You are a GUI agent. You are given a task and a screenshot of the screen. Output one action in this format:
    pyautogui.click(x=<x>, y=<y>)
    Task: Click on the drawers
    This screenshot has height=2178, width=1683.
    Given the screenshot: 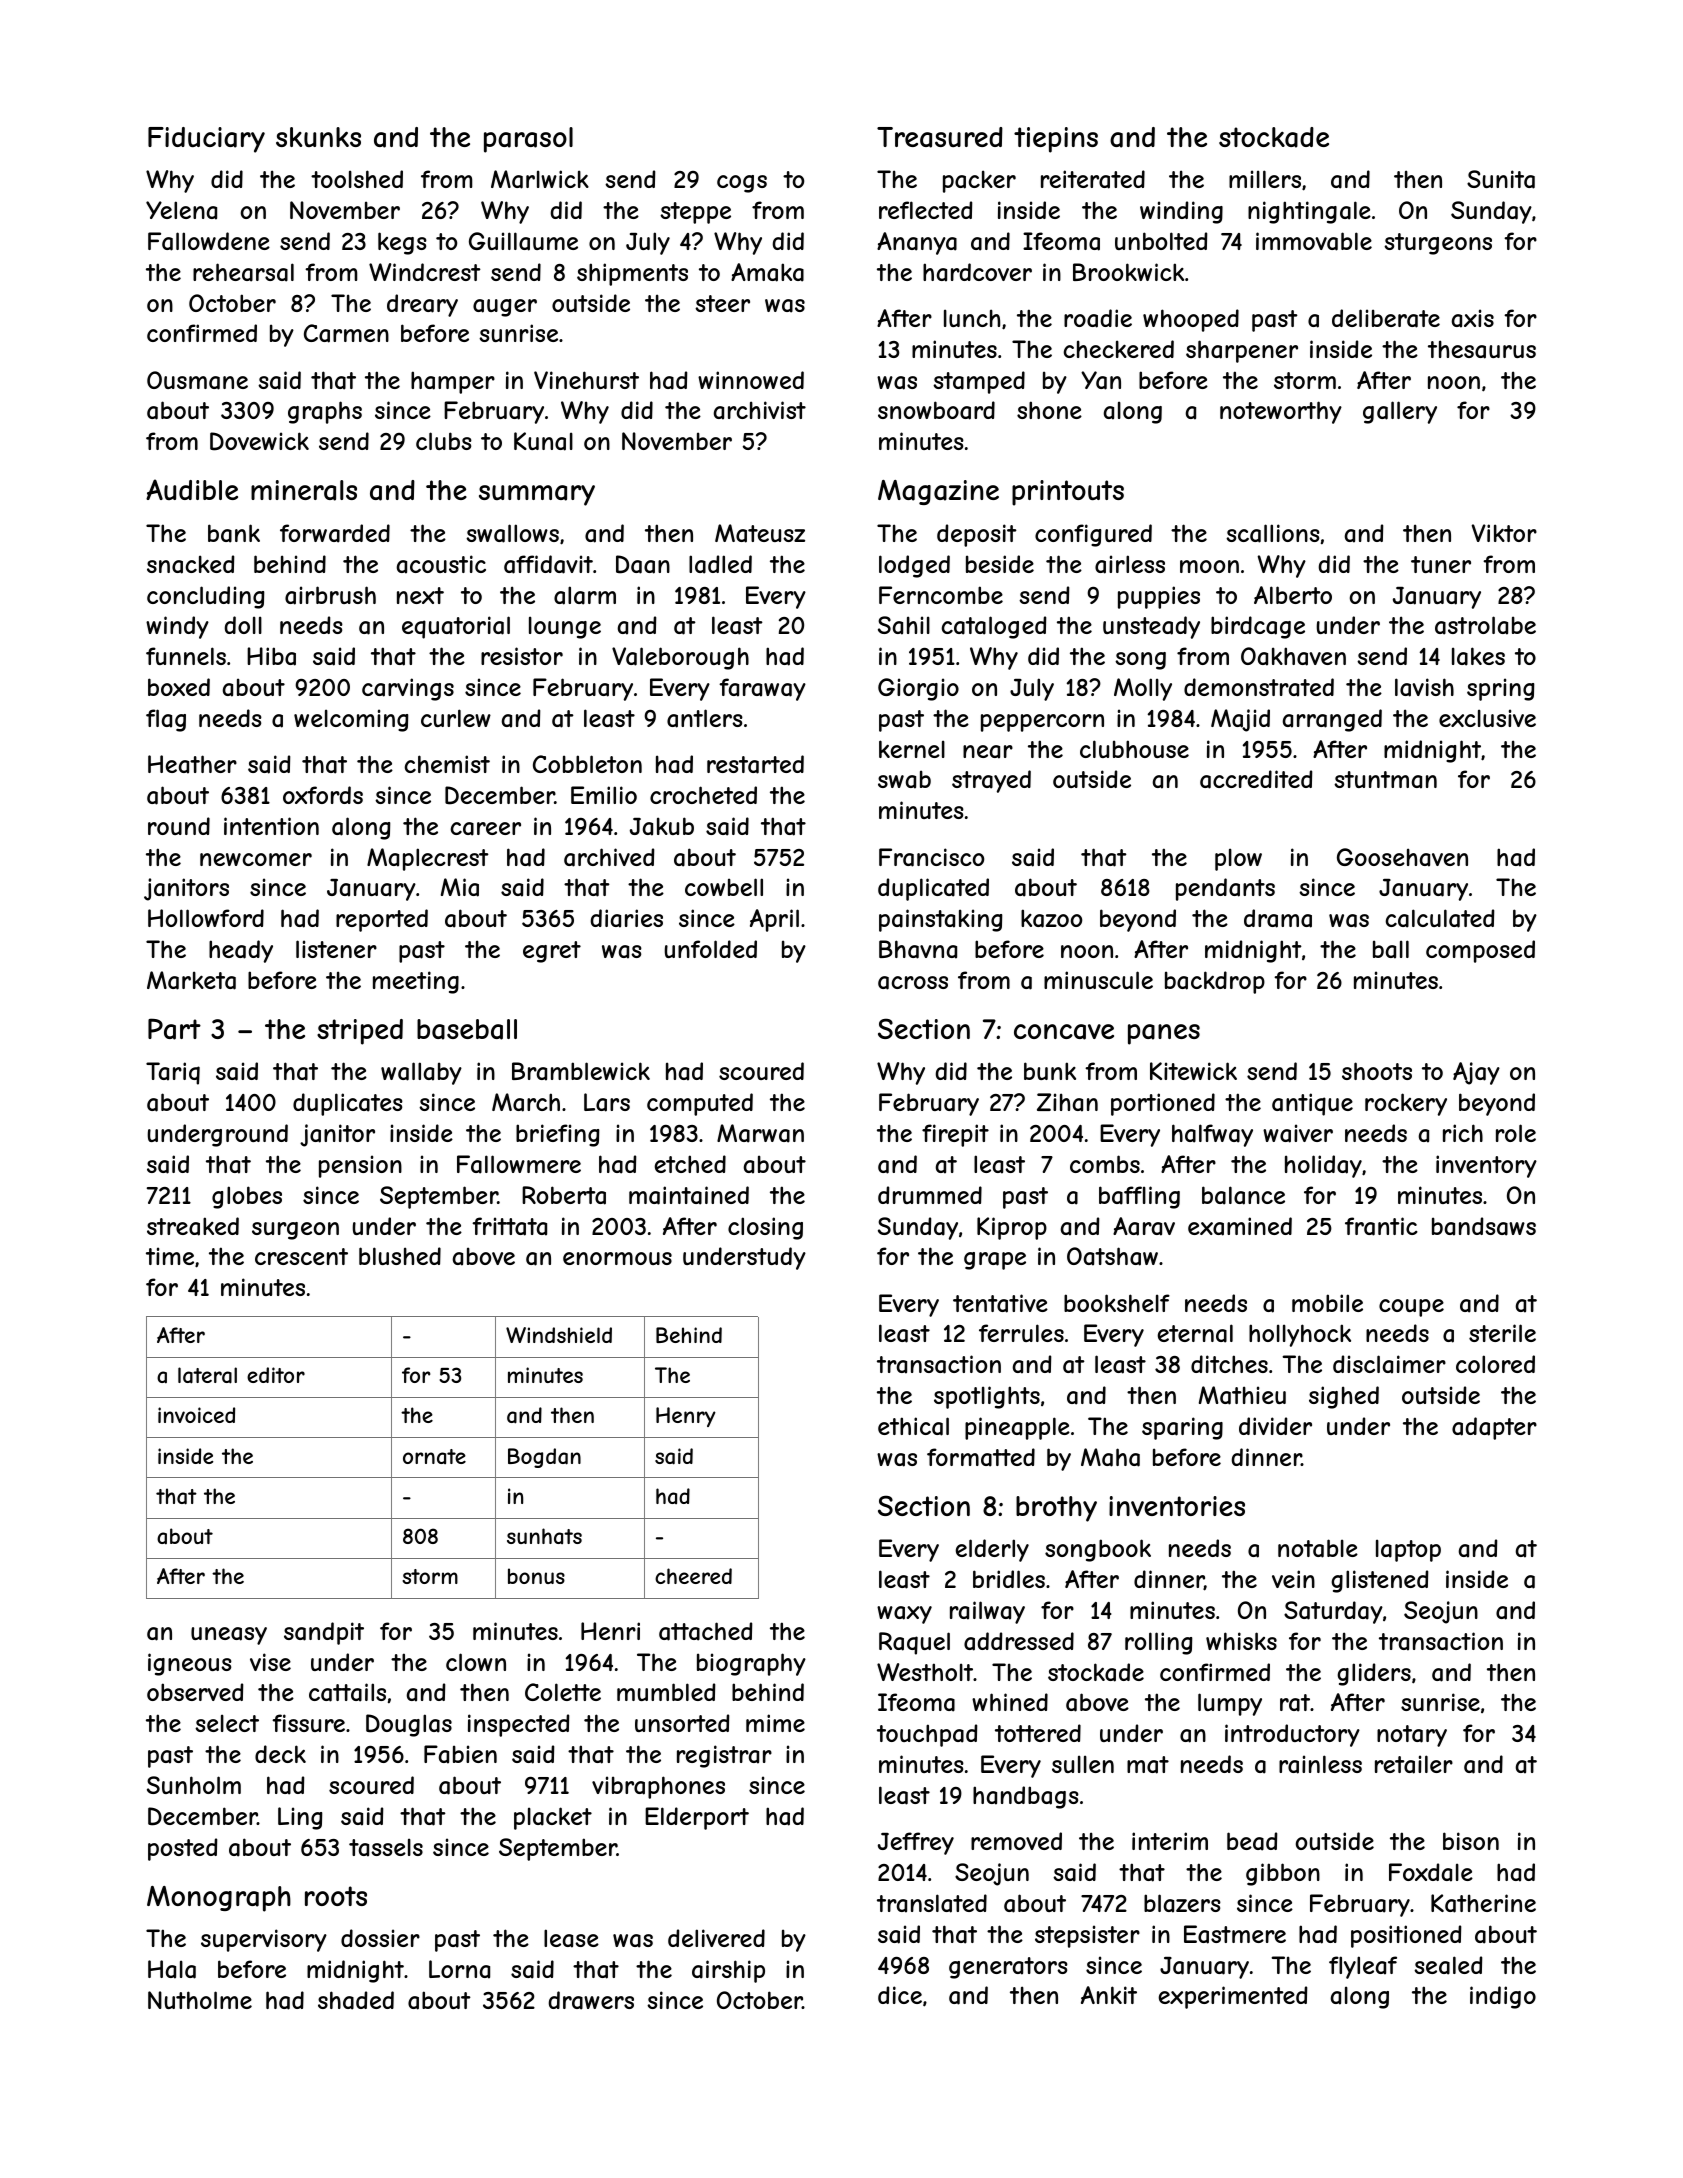 What is the action you would take?
    pyautogui.click(x=591, y=2000)
